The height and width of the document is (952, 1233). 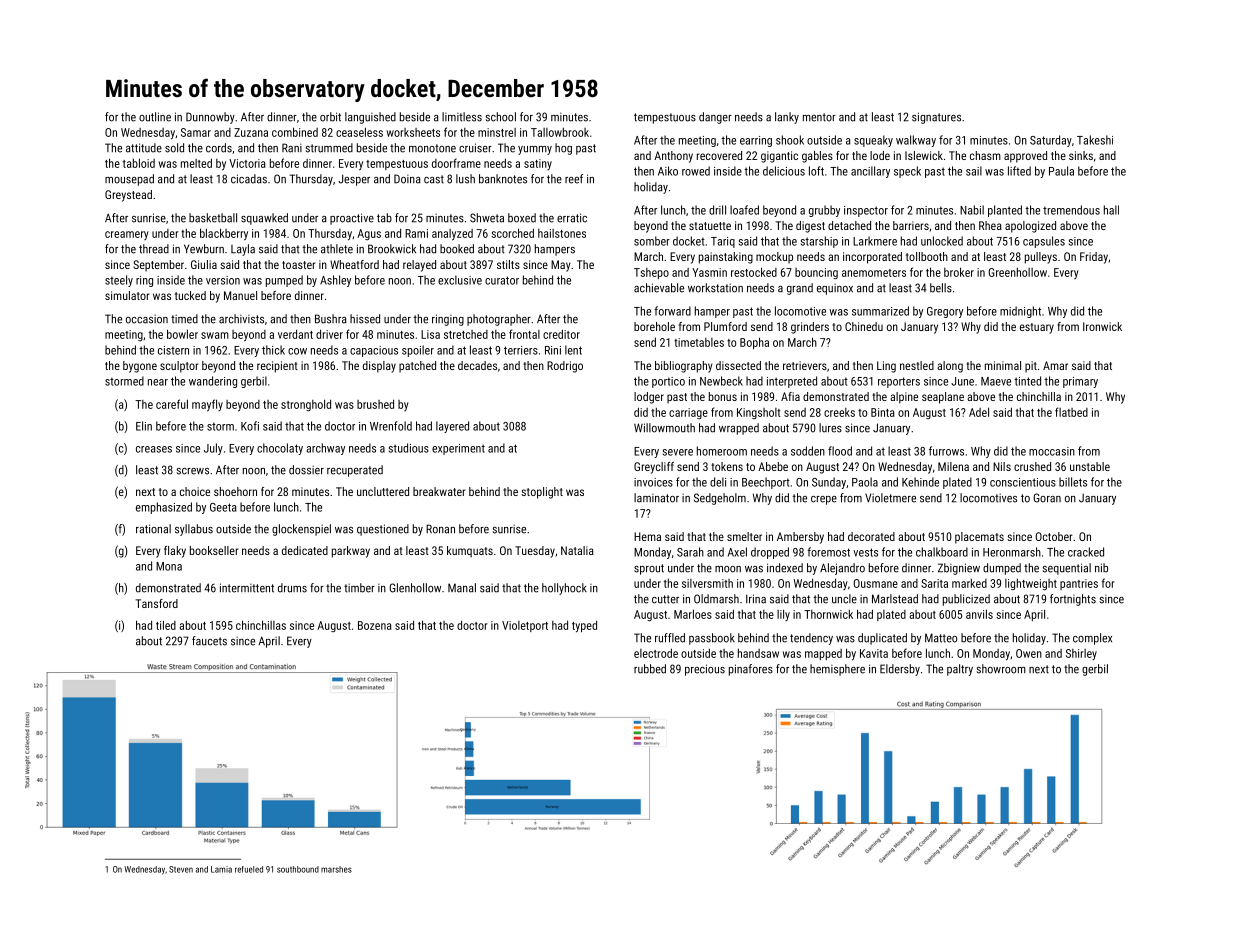 What do you see at coordinates (365, 319) in the document?
I see `hissed` at bounding box center [365, 319].
